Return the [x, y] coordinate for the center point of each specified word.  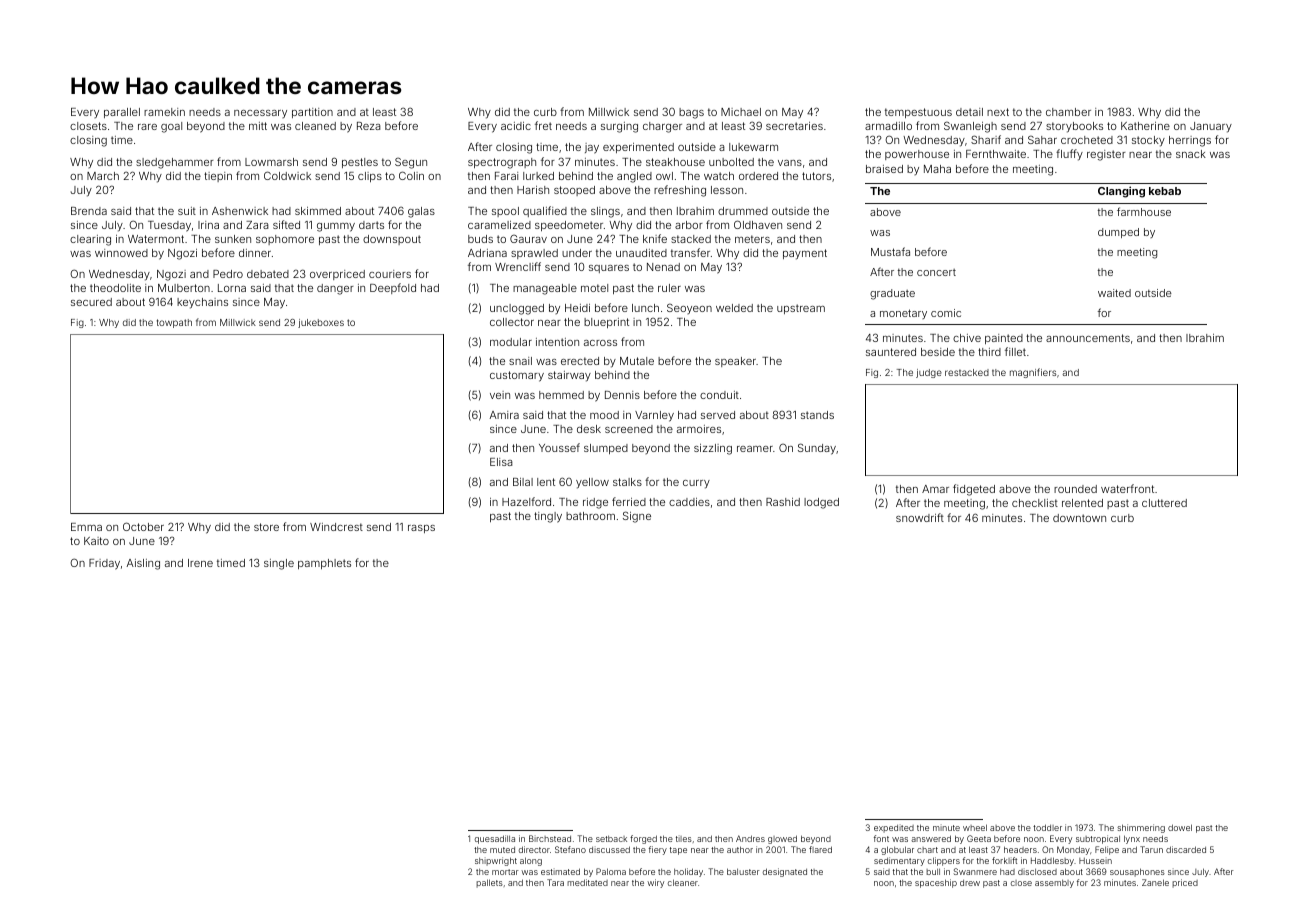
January [1211, 127]
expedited [894, 829]
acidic [516, 126]
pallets [489, 883]
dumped [1118, 233]
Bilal [523, 482]
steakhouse [675, 162]
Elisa [501, 462]
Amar [935, 489]
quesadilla [495, 839]
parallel [122, 113]
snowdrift [920, 517]
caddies [689, 502]
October [143, 526]
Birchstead [550, 838]
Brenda [89, 211]
